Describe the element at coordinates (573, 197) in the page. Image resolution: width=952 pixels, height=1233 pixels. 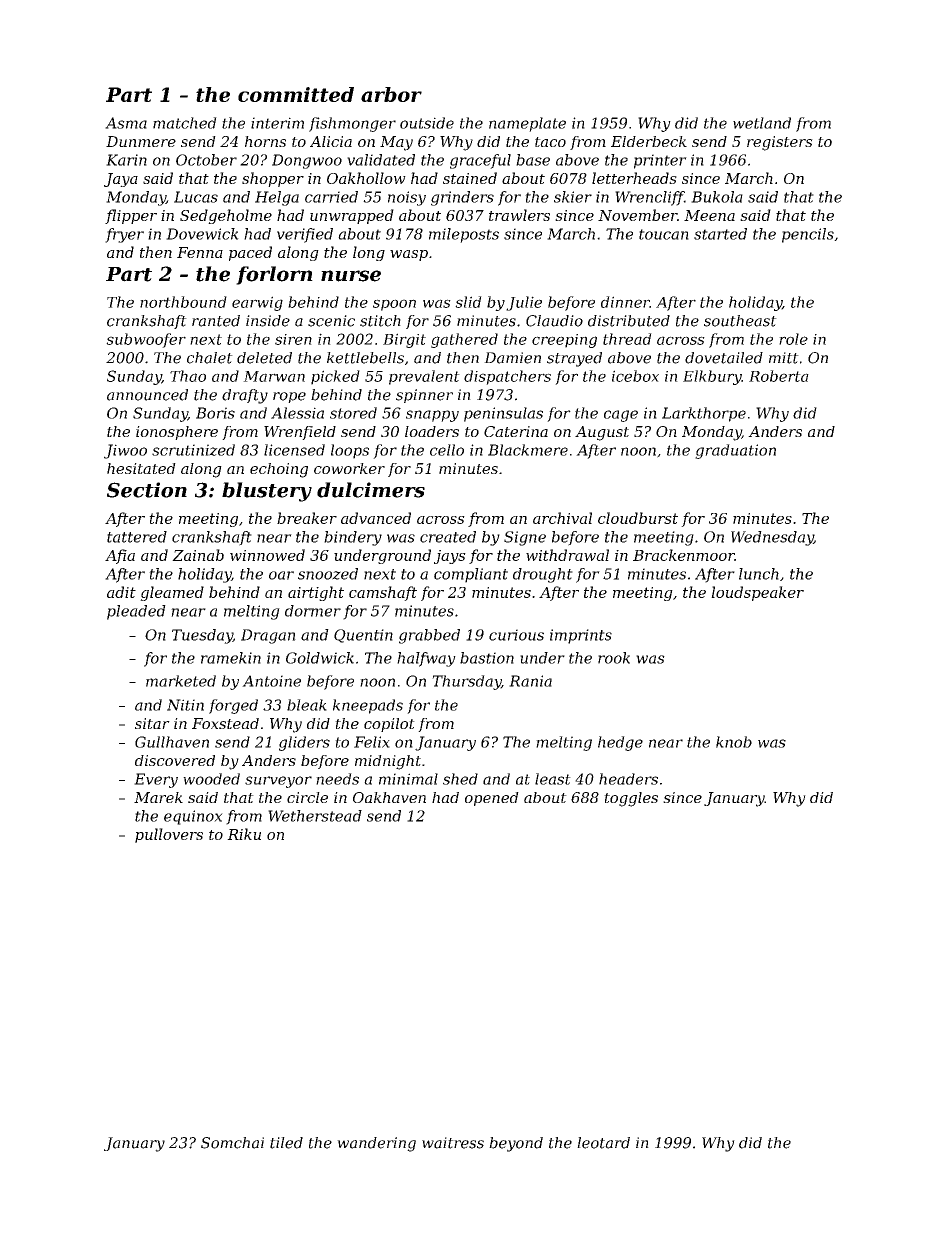
I see `skier` at that location.
